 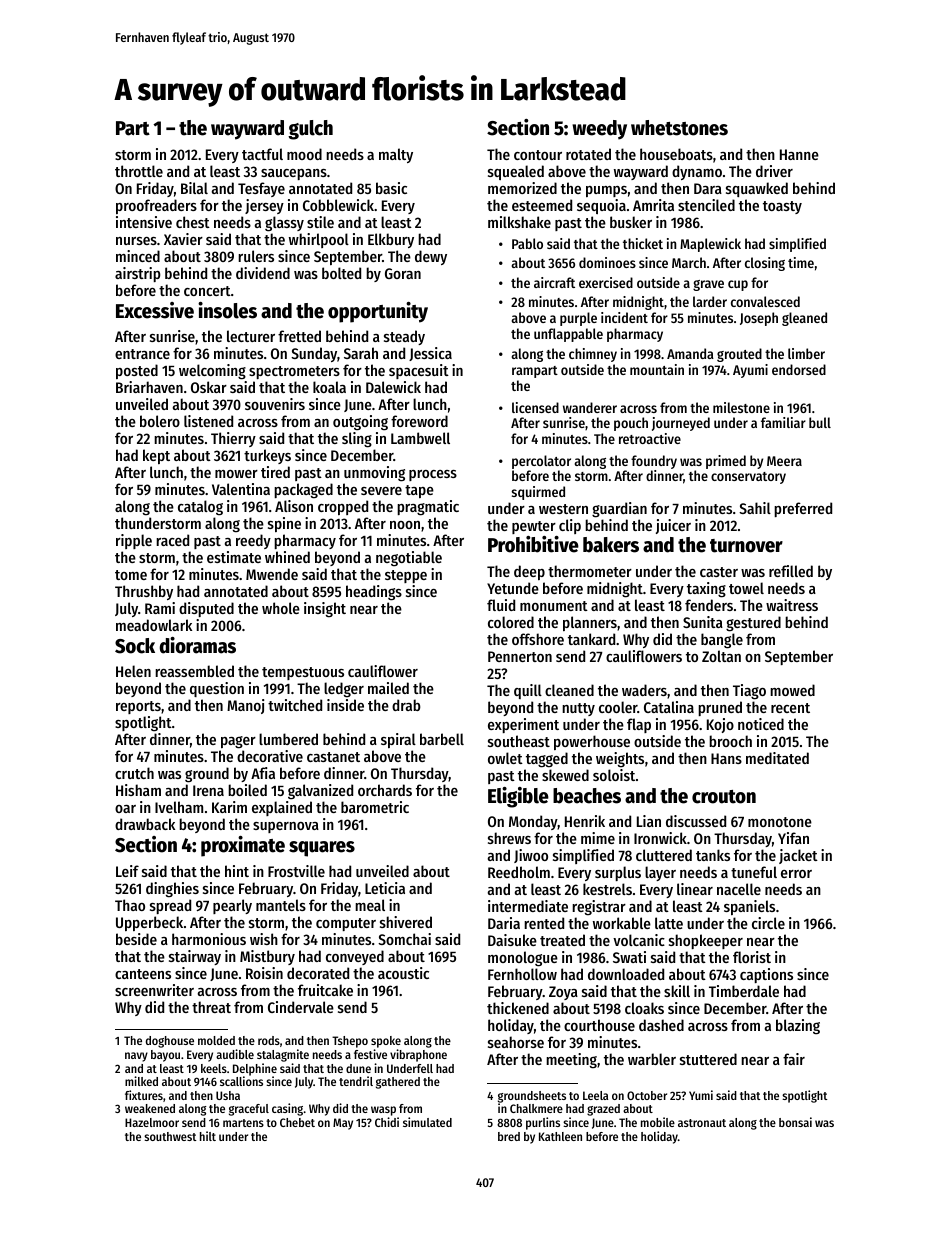 I want to click on throttle, so click(x=139, y=171).
